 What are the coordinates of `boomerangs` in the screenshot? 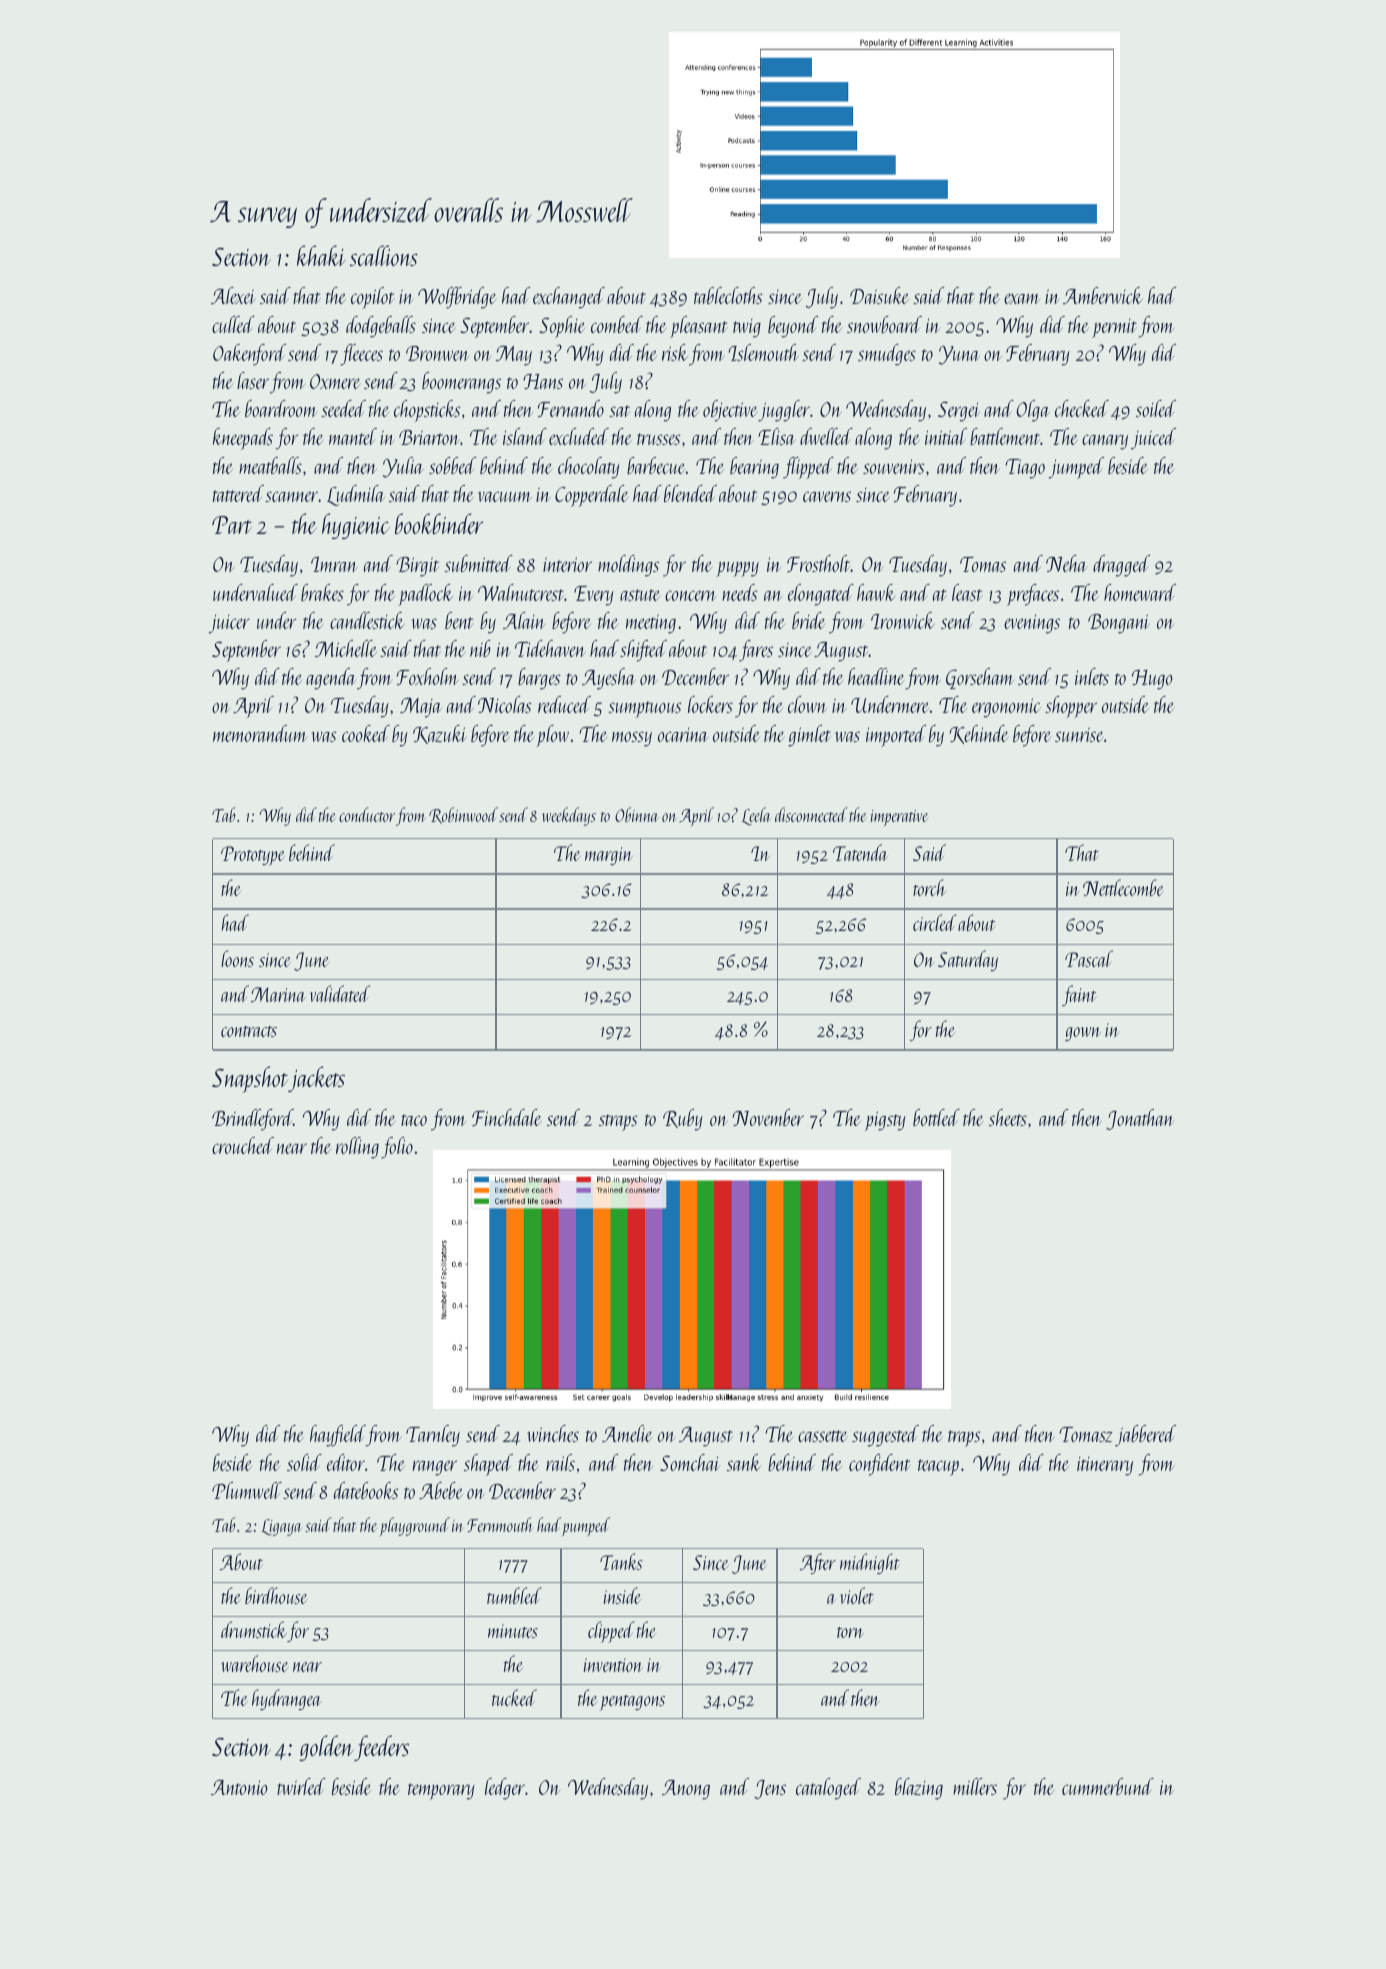 It's located at (461, 383).
